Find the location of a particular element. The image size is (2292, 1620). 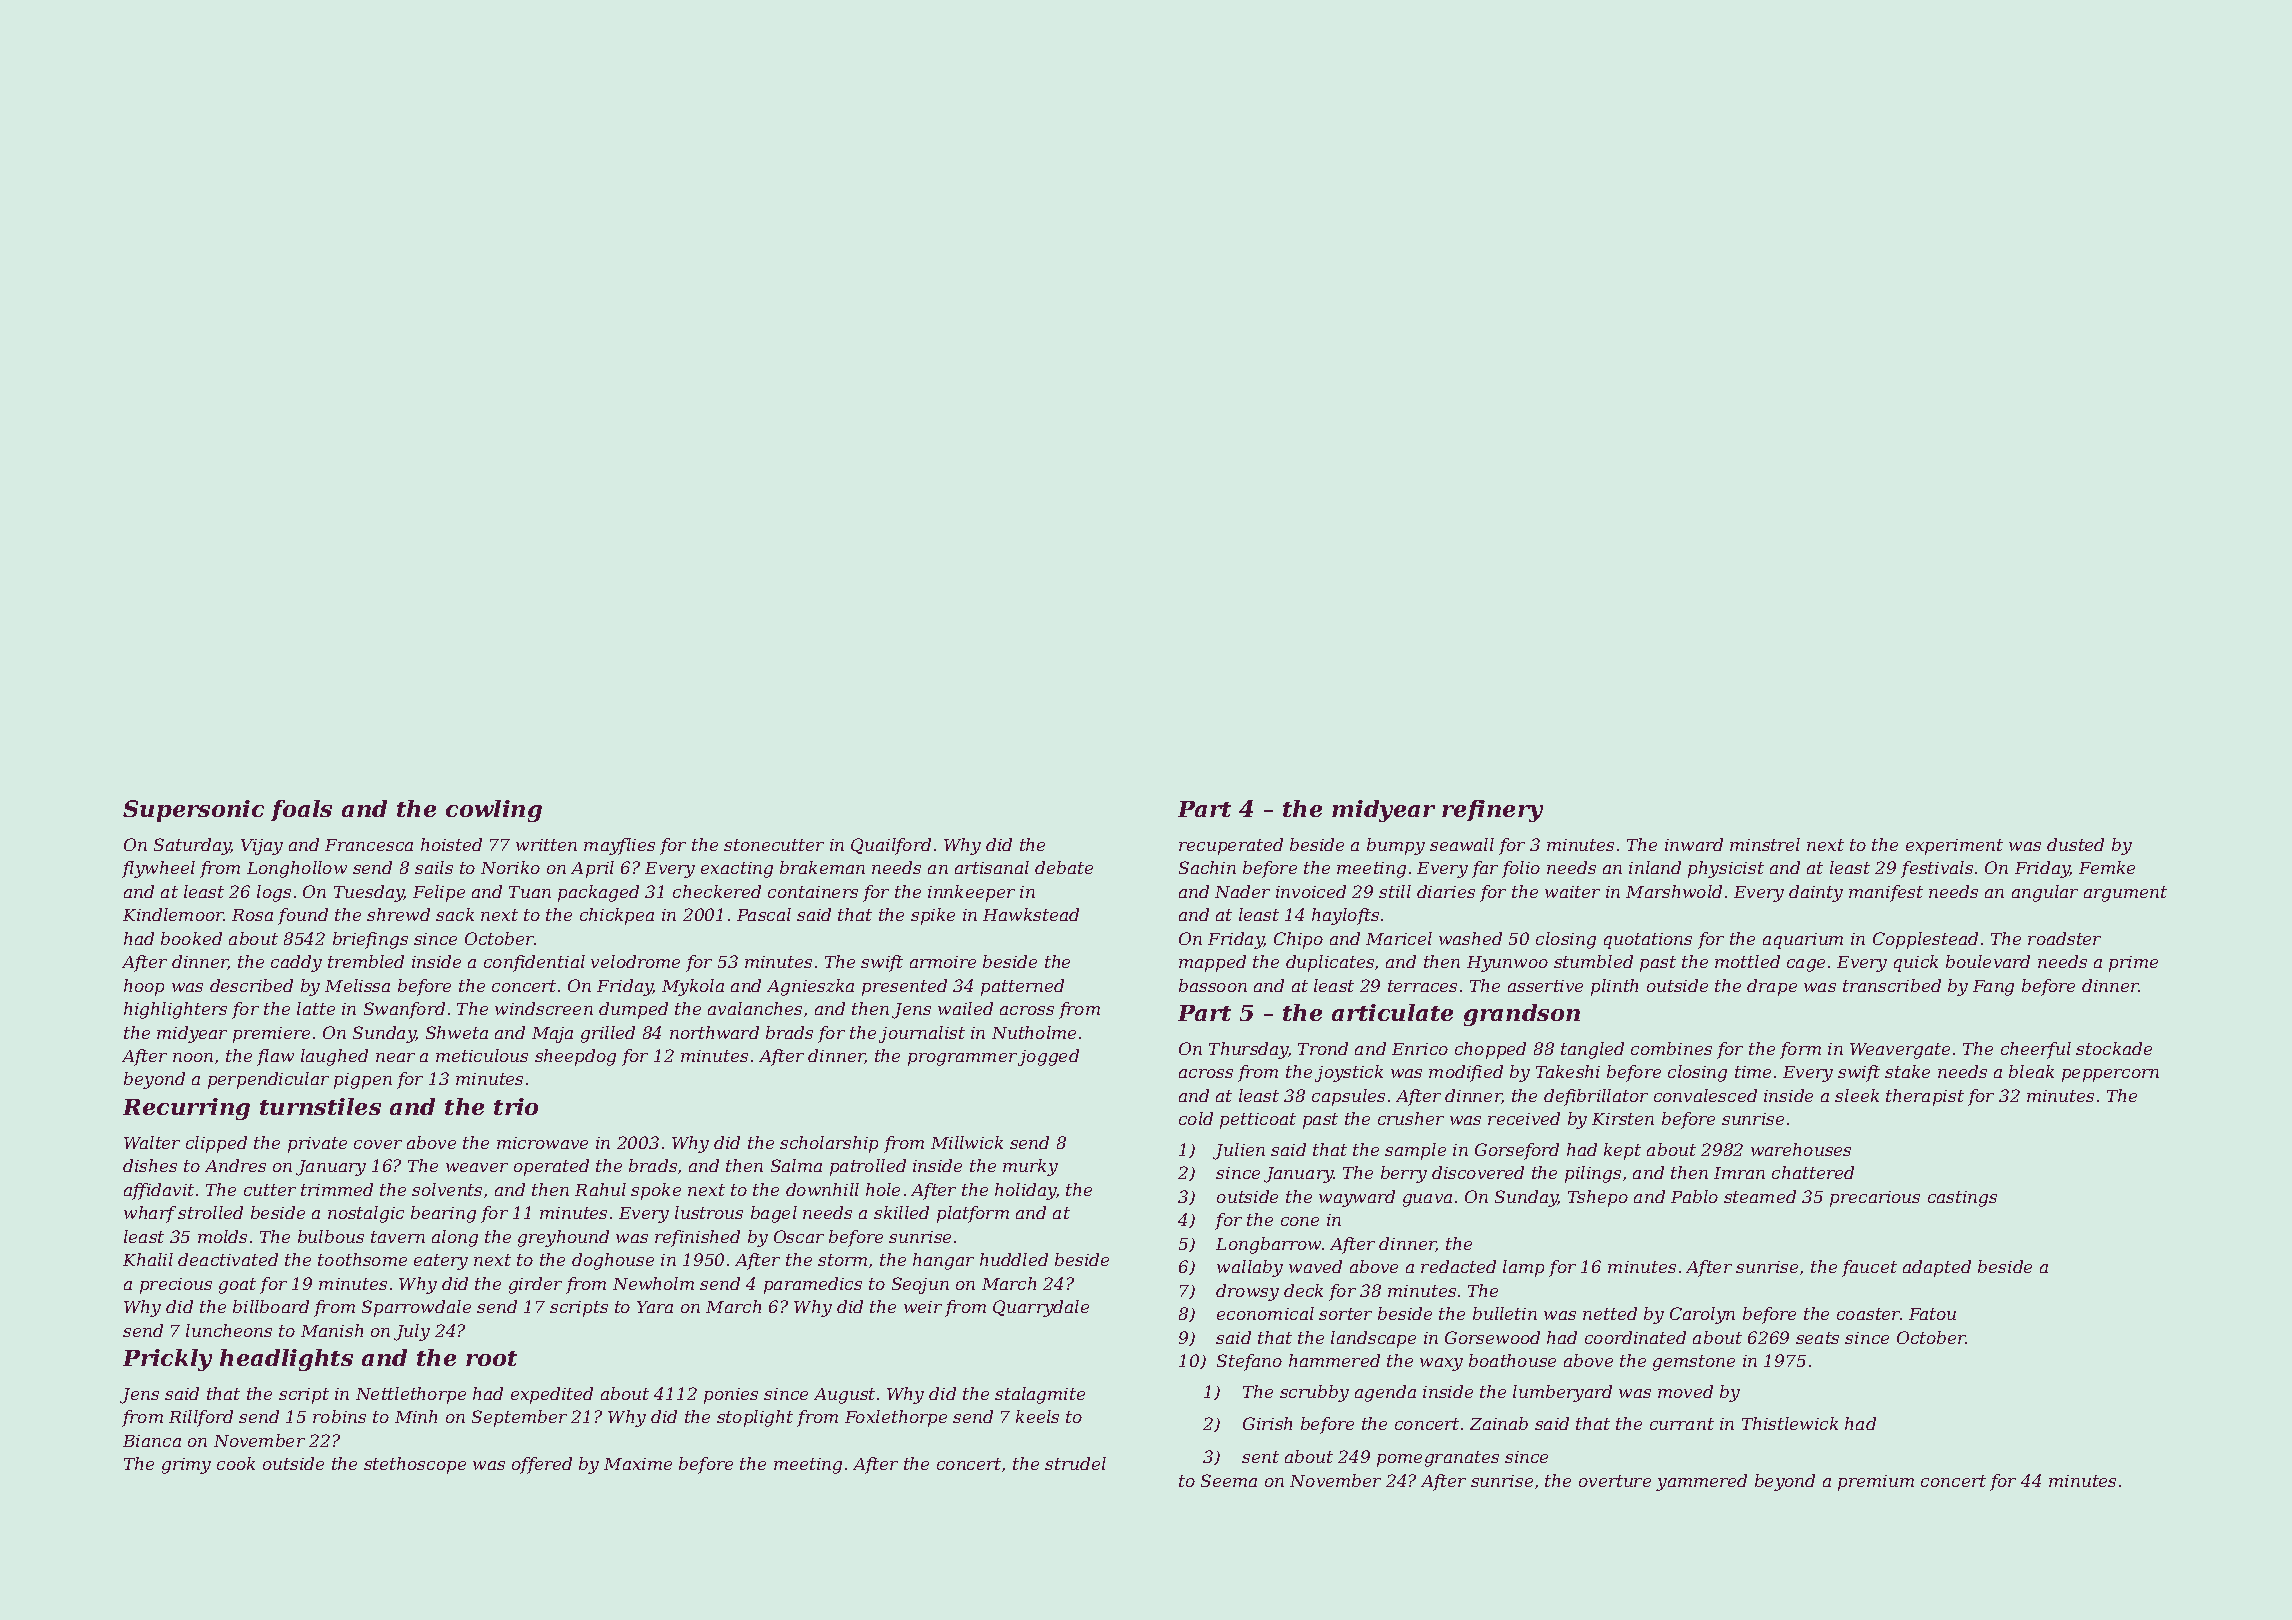

dusted is located at coordinates (2075, 844).
